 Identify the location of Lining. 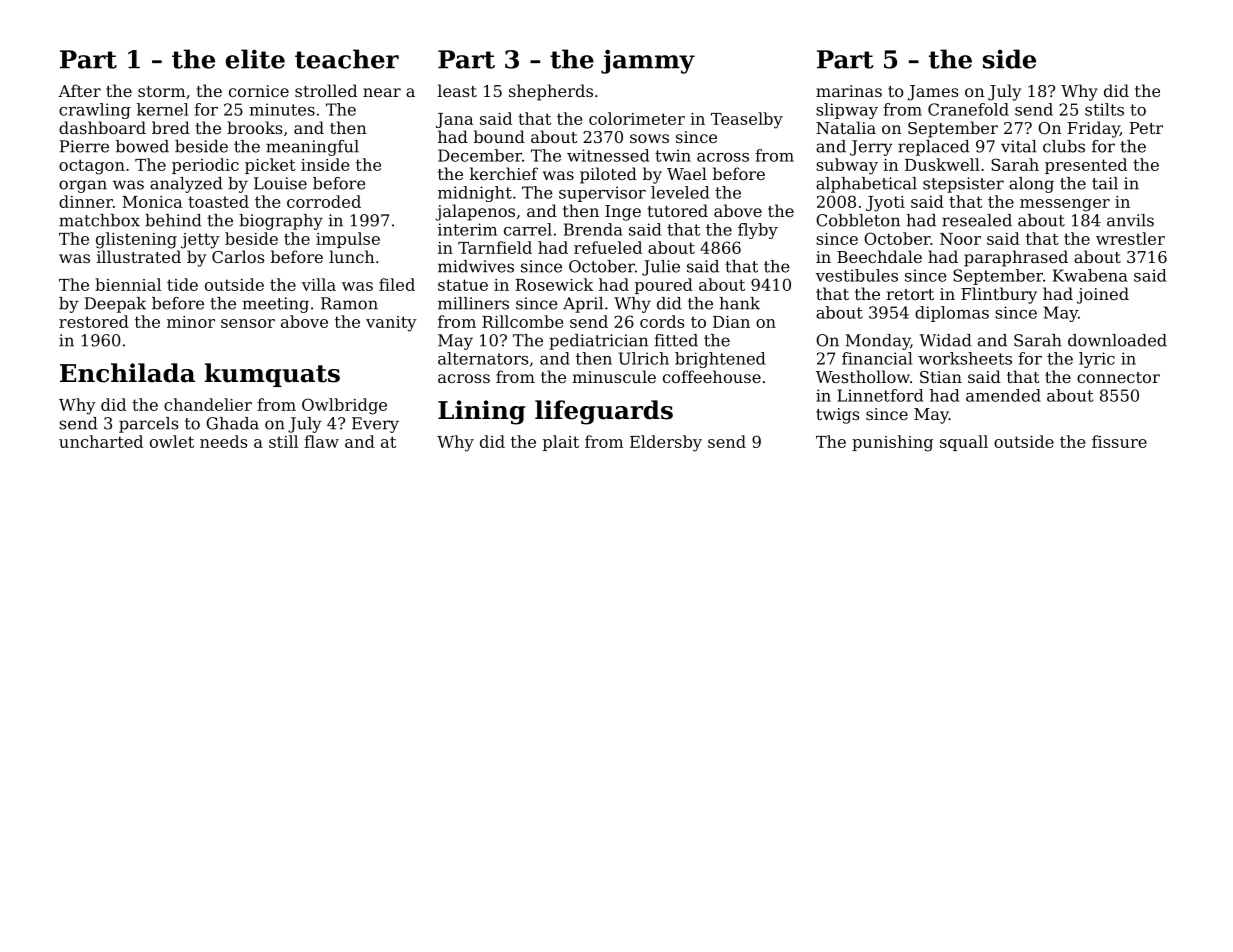
(481, 412).
